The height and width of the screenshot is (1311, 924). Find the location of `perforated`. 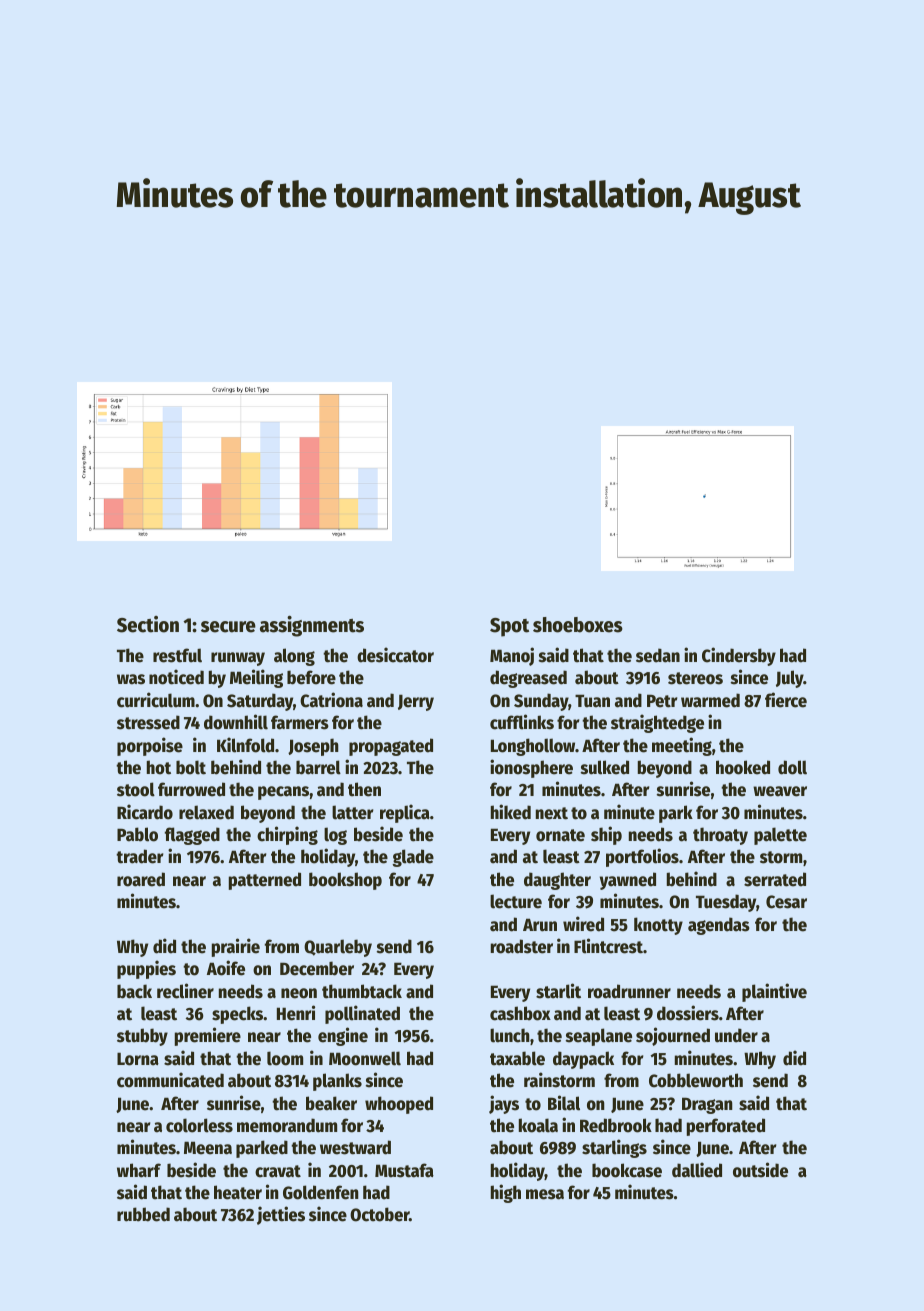

perforated is located at coordinates (726, 1127).
